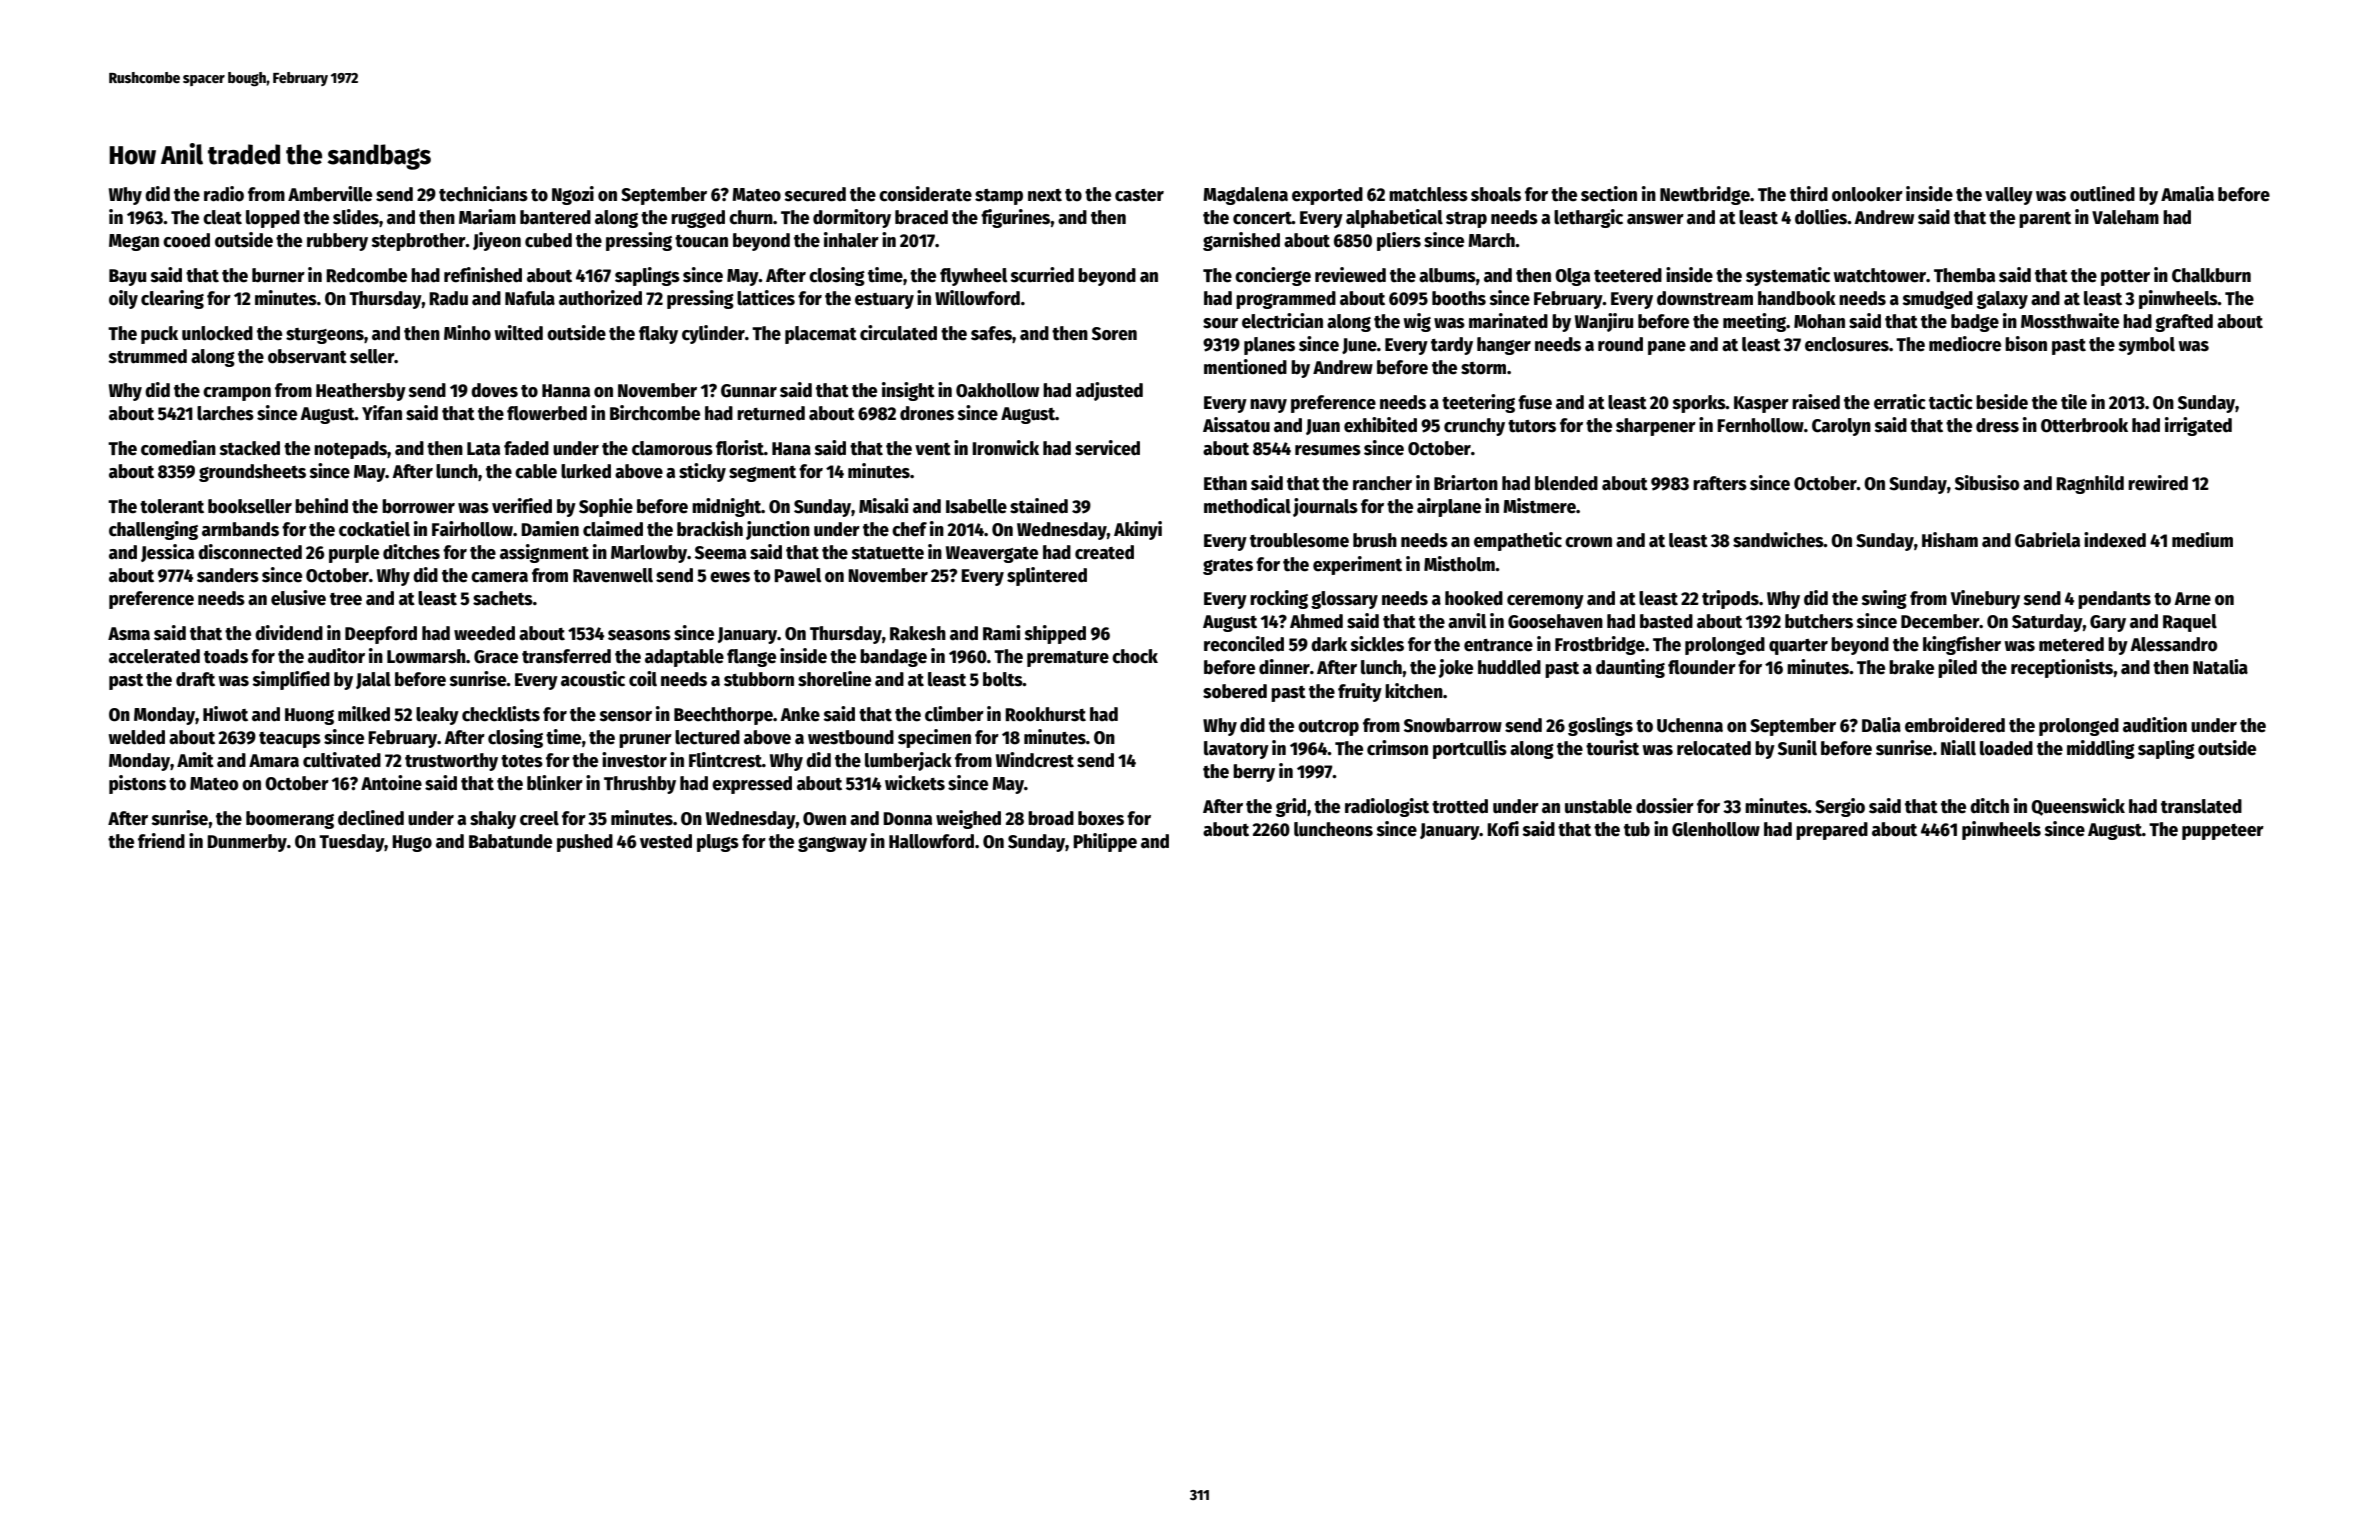  Describe the element at coordinates (1055, 634) in the screenshot. I see `shipped` at that location.
